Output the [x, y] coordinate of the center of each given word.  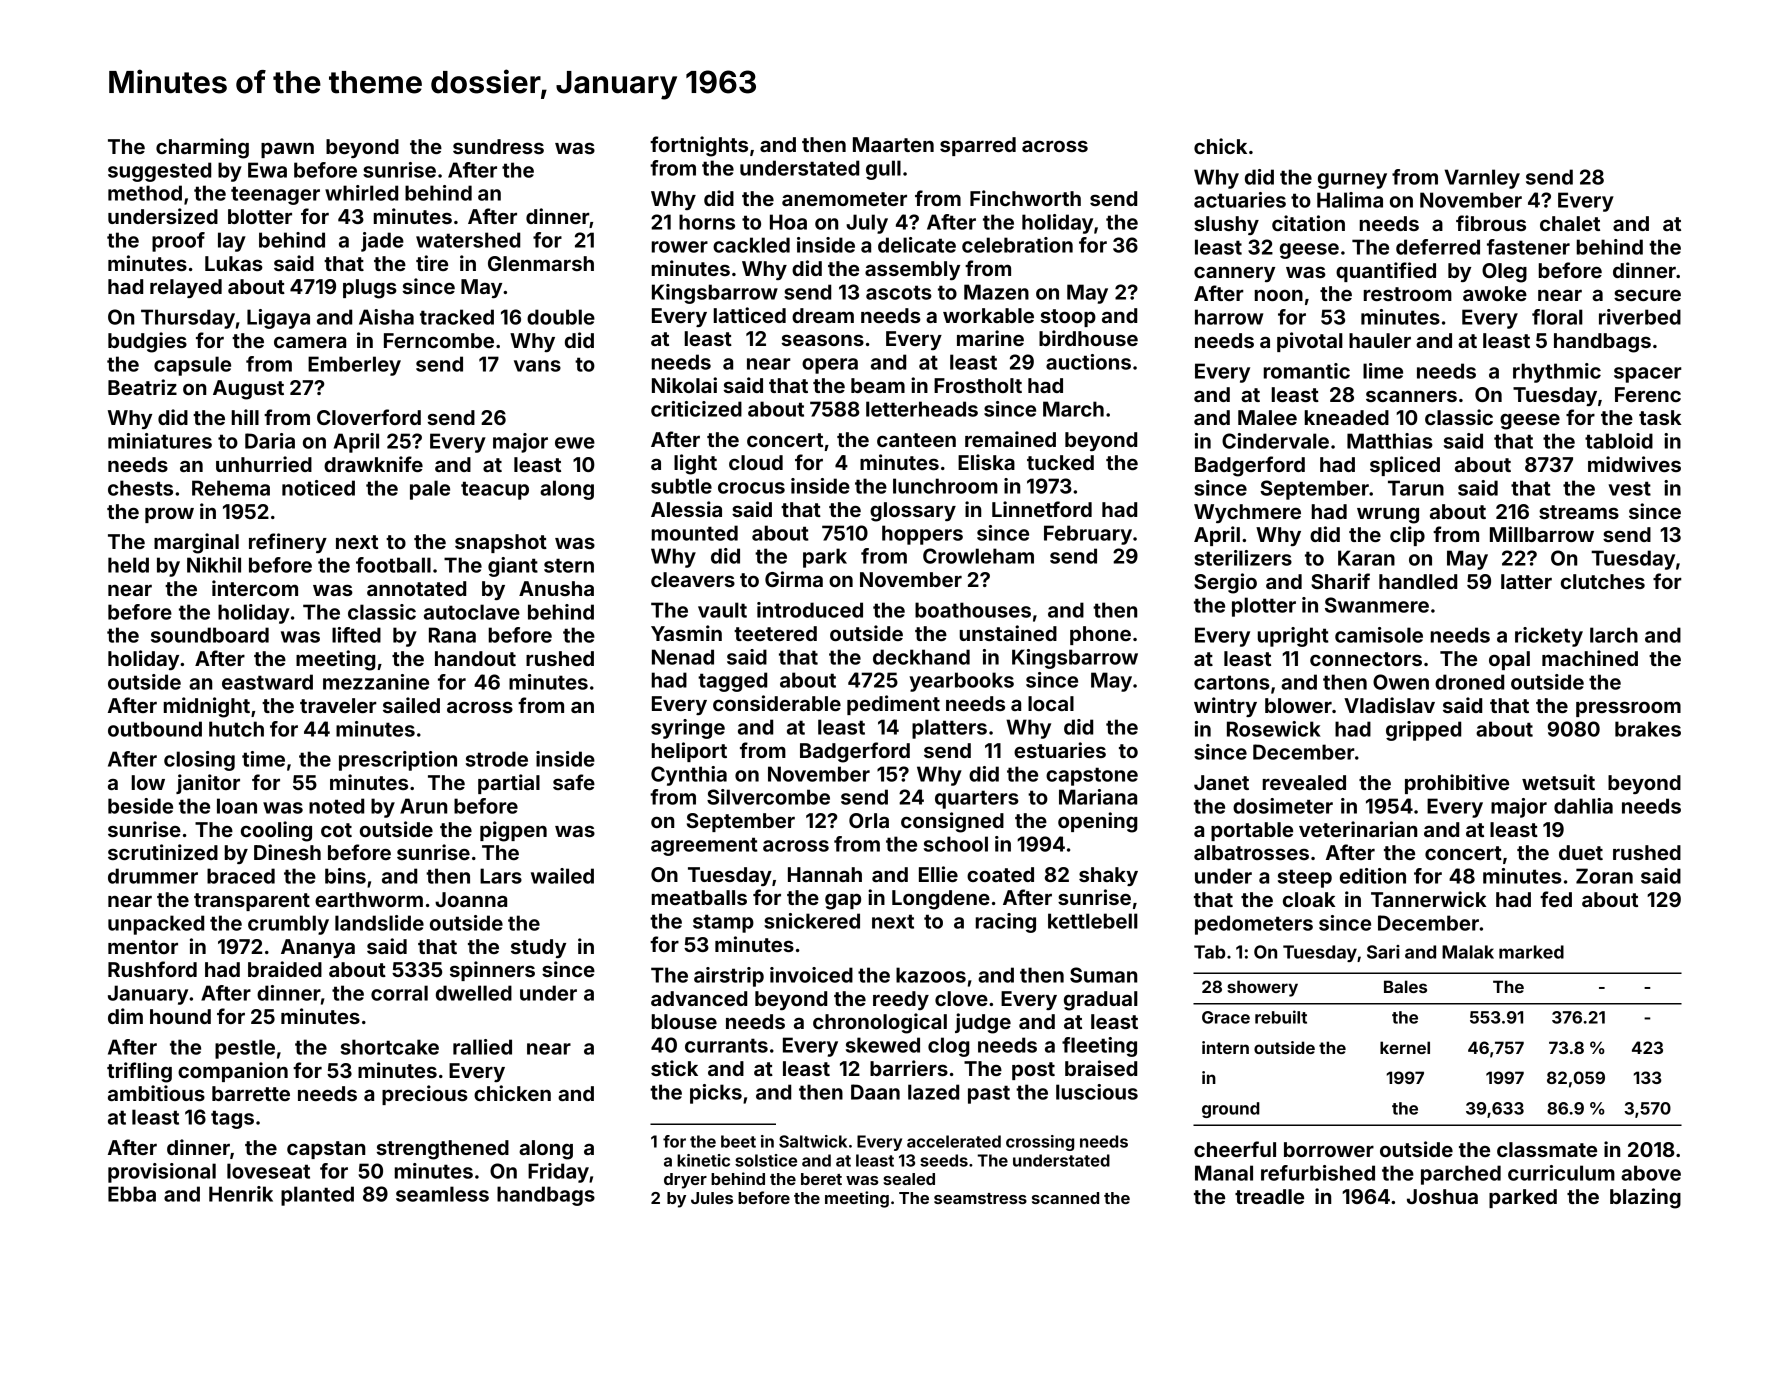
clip [1407, 536]
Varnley [1482, 179]
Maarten [893, 144]
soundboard [210, 635]
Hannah [825, 874]
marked [1531, 952]
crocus [751, 488]
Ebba [132, 1194]
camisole [1379, 635]
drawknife [373, 464]
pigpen [513, 831]
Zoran [1604, 876]
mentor [143, 947]
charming [202, 148]
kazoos [931, 975]
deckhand [921, 657]
